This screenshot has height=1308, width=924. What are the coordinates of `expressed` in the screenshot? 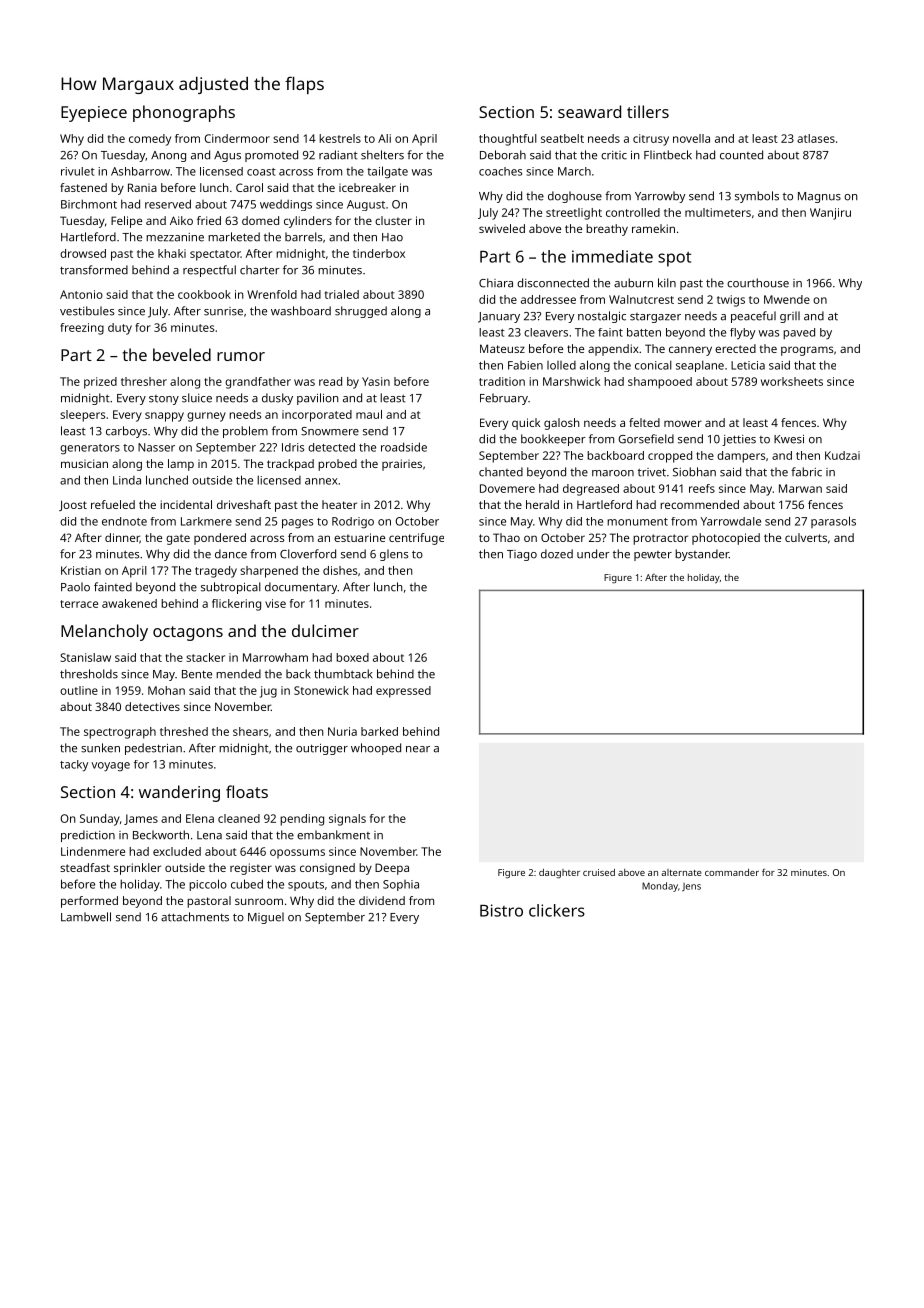 It's located at (403, 692).
